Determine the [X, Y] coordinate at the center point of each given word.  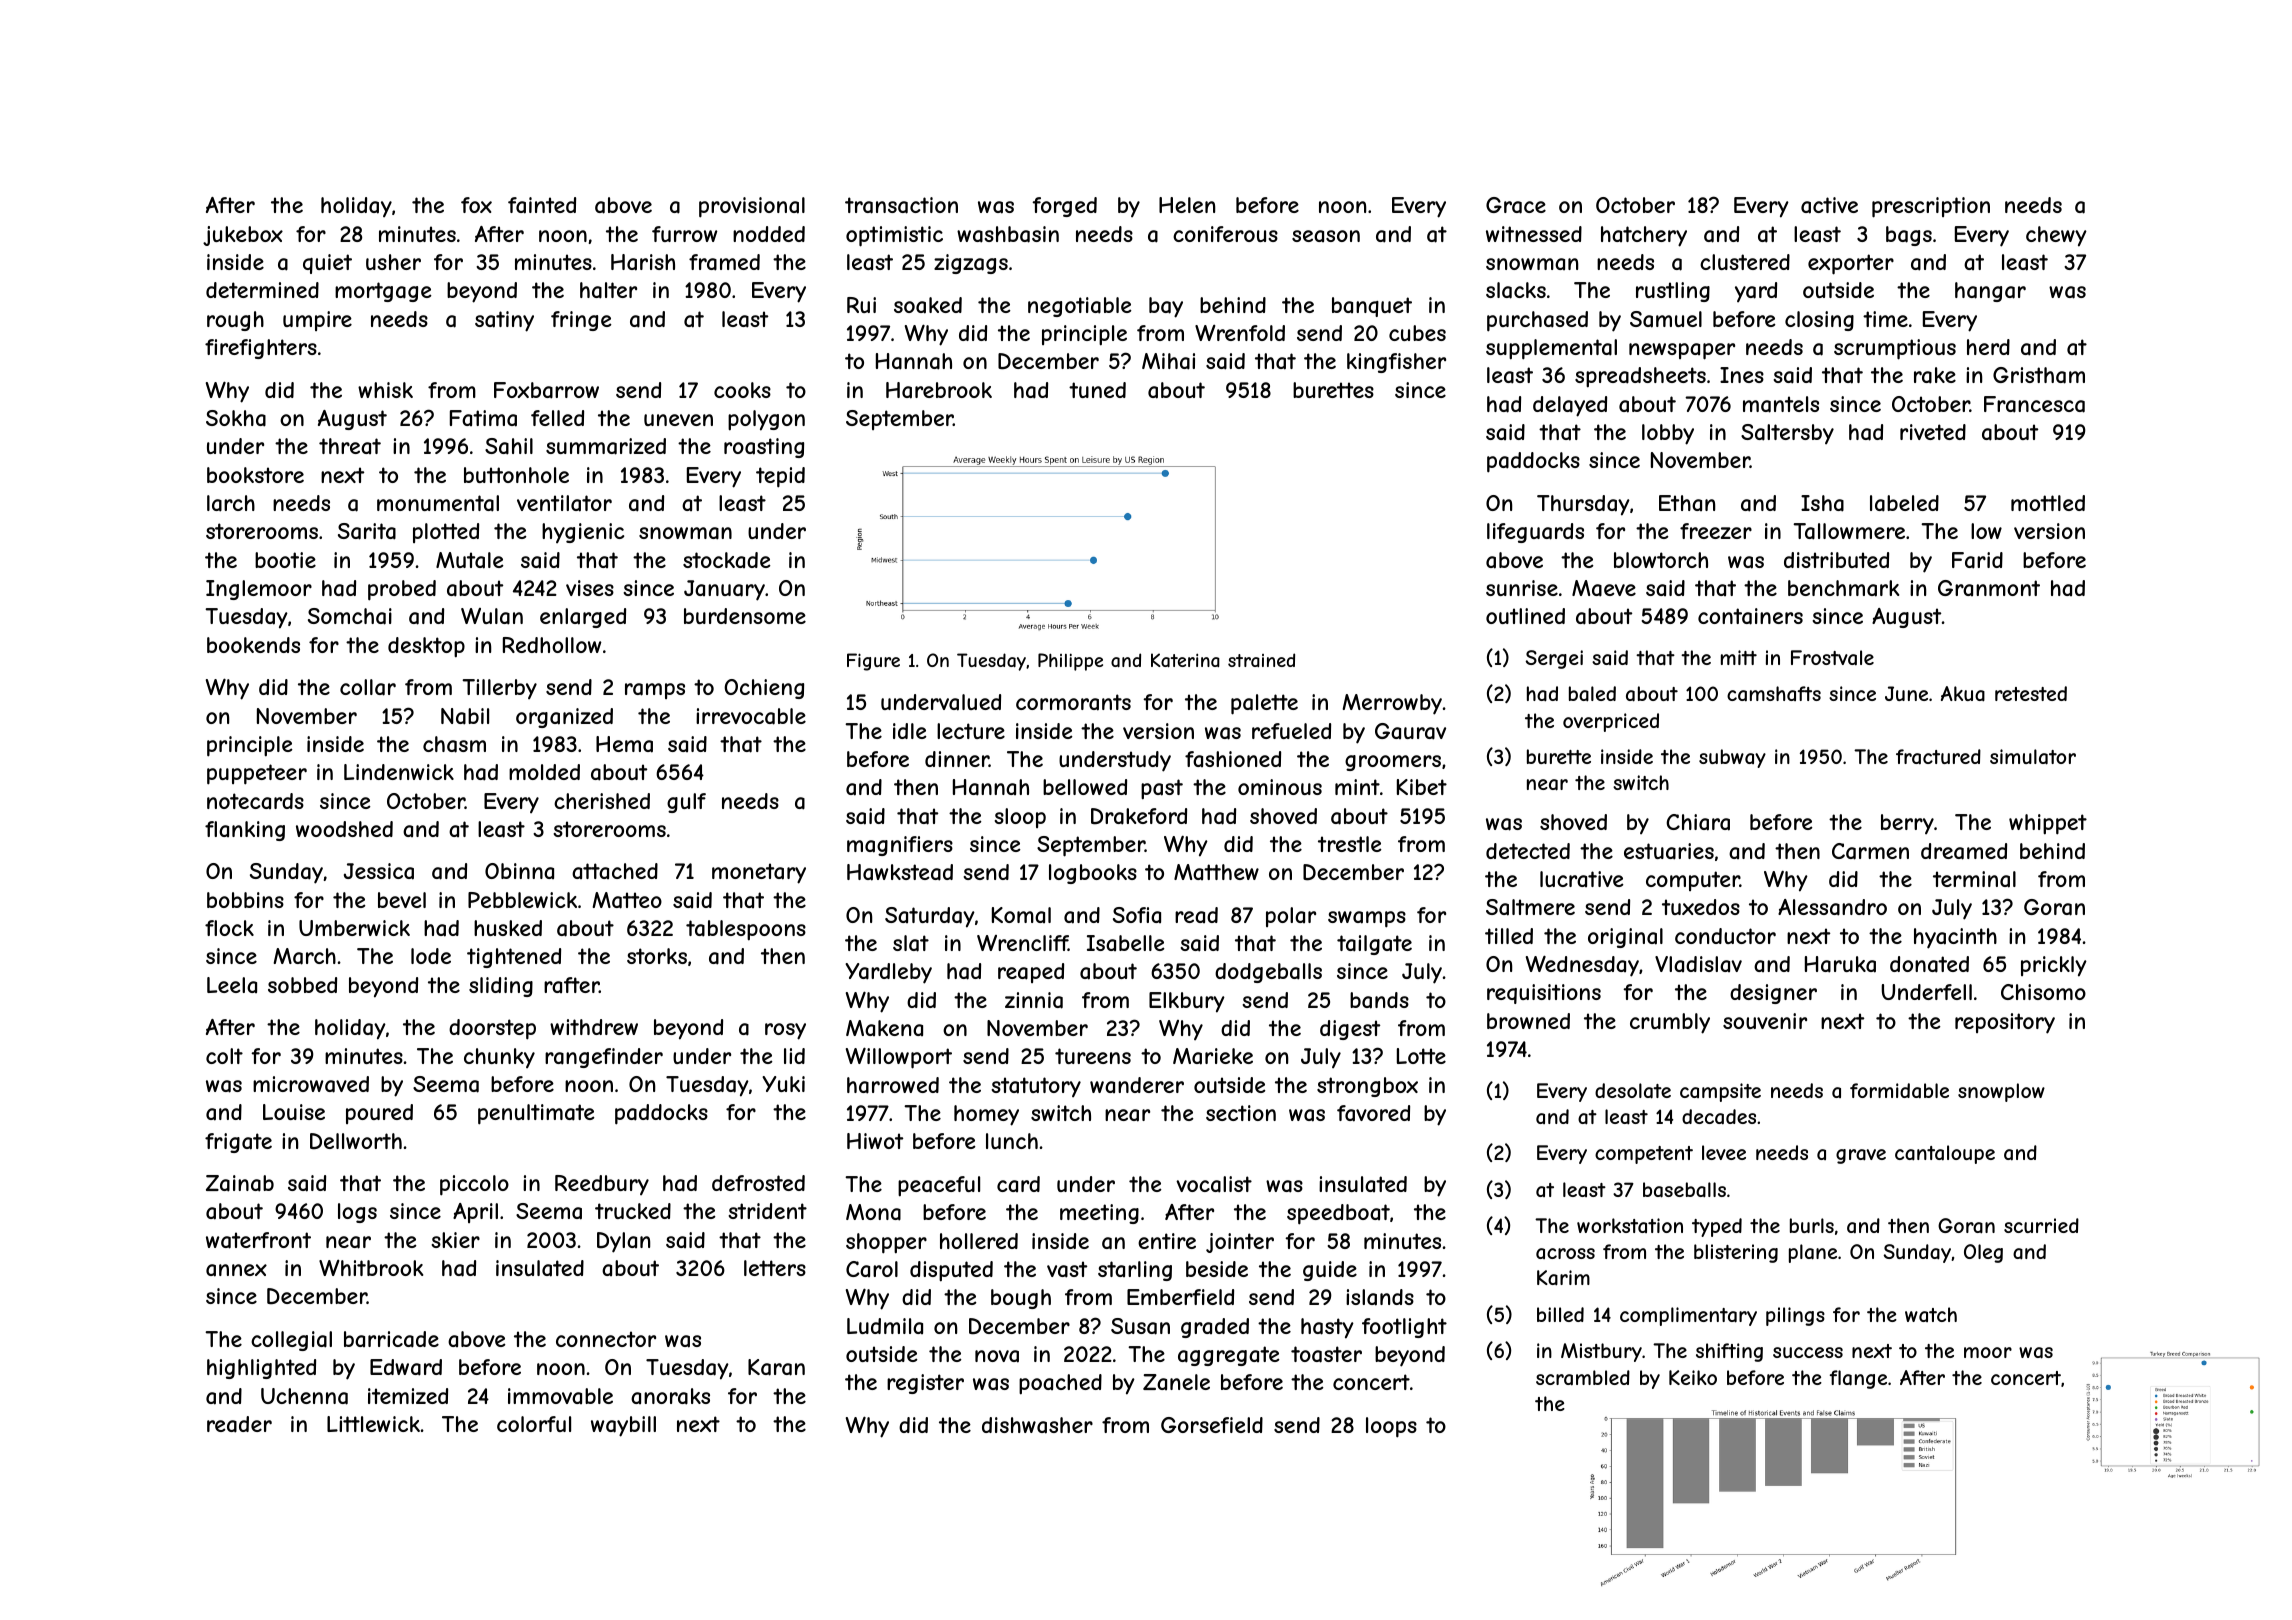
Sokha [236, 418]
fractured [1938, 756]
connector [606, 1339]
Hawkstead [900, 872]
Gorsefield [1212, 1425]
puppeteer [257, 774]
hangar [1990, 292]
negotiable [1080, 307]
